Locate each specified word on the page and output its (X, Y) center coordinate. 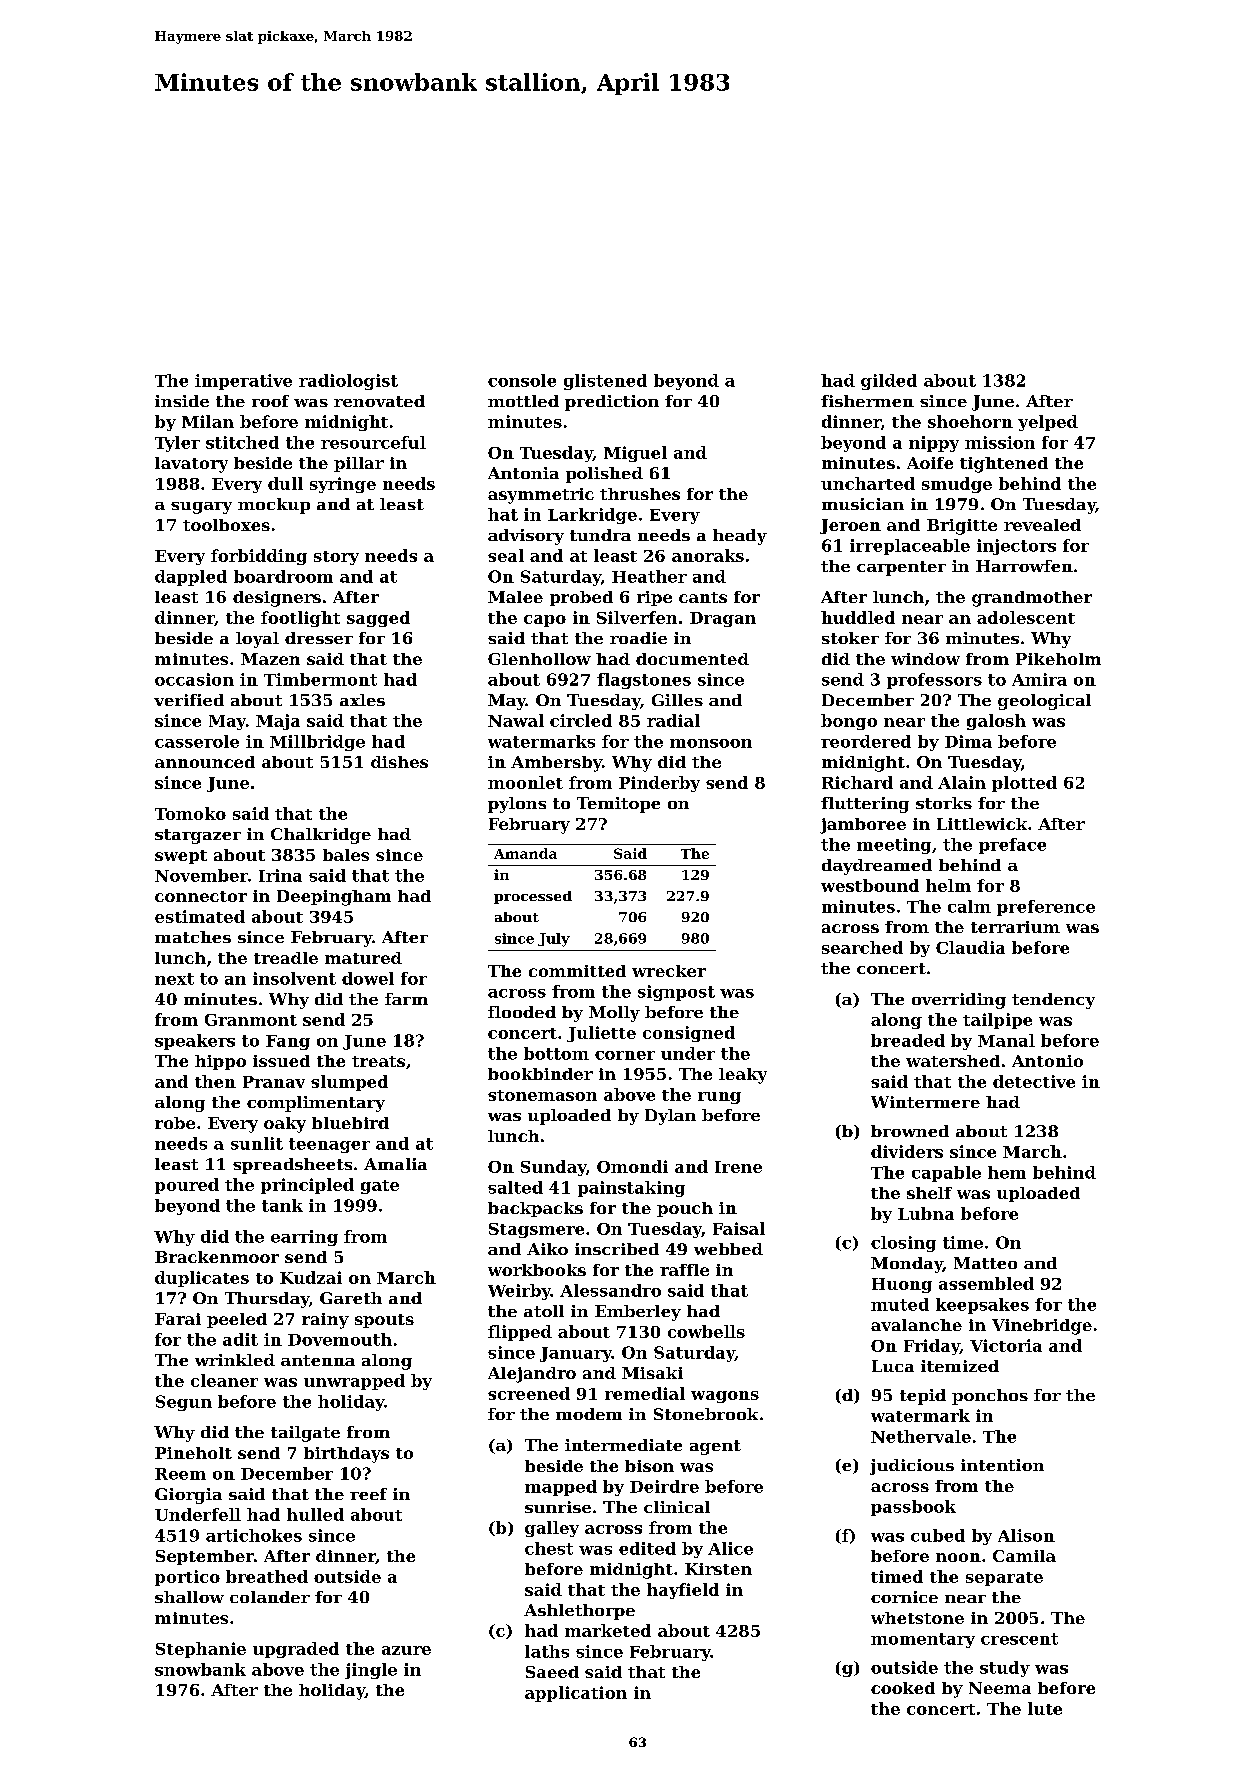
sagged (378, 619)
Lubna (926, 1213)
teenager (329, 1145)
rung (719, 1098)
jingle (371, 1671)
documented (692, 659)
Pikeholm (1058, 659)
